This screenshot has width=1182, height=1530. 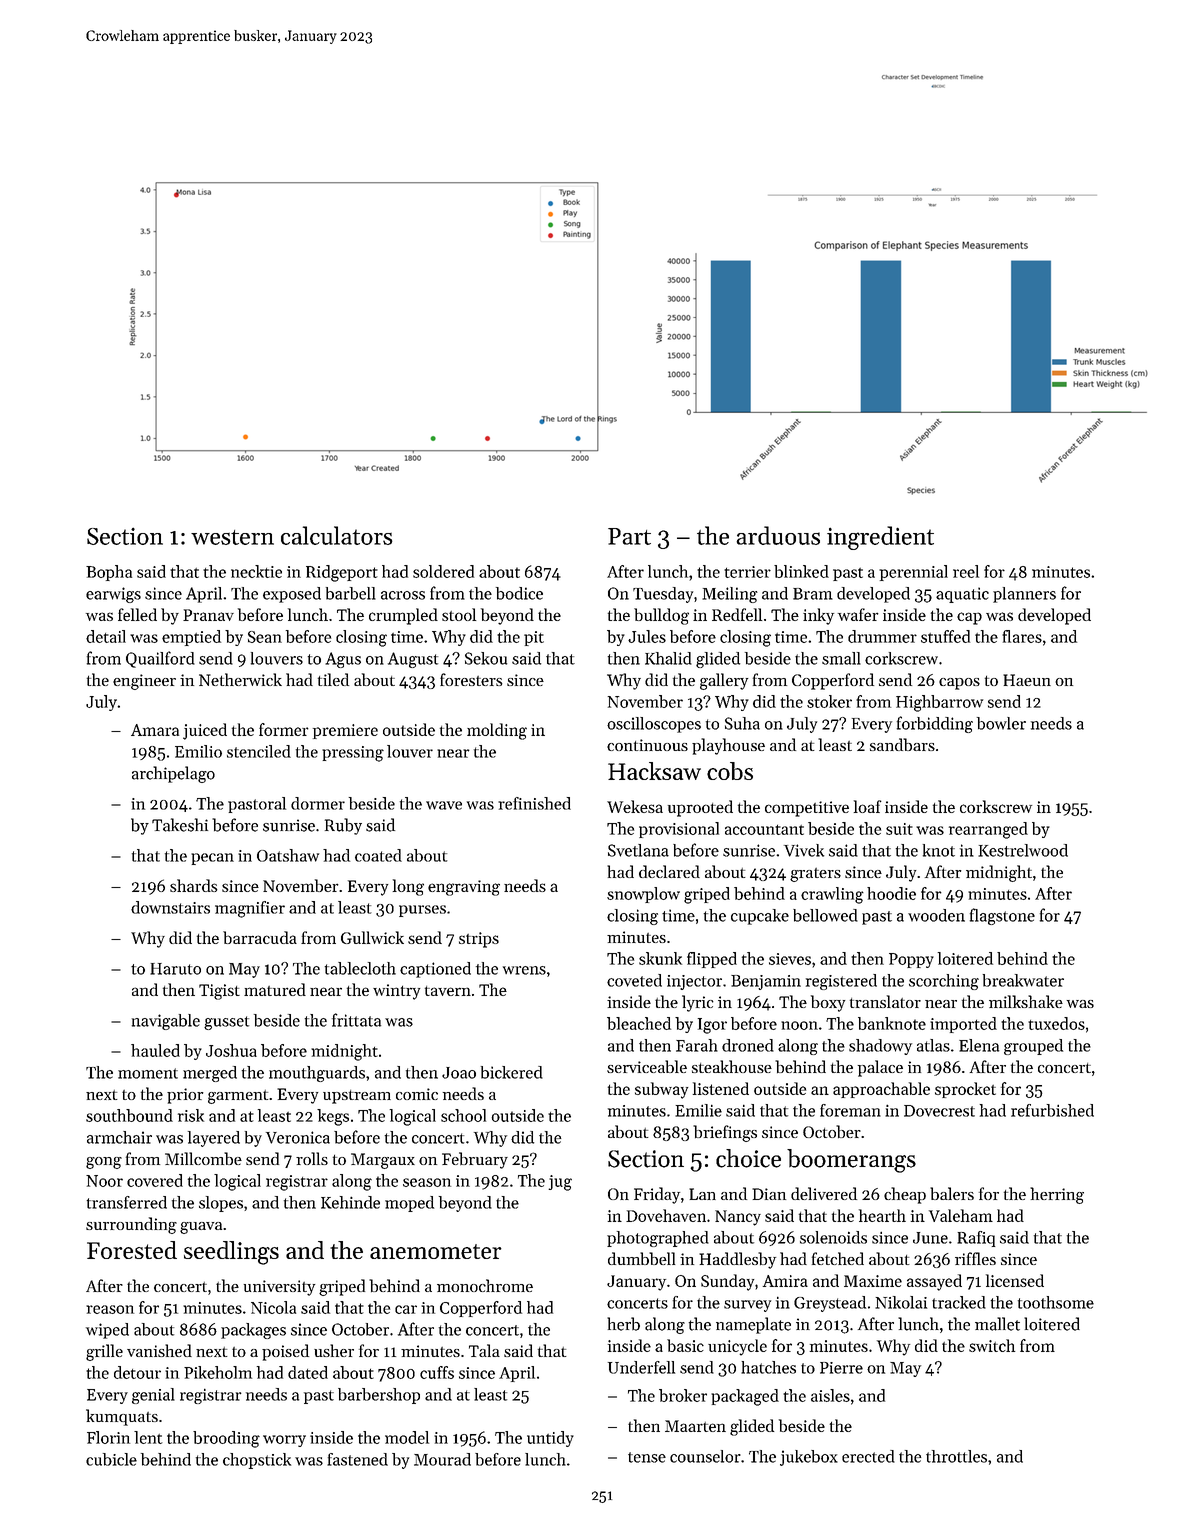 What do you see at coordinates (747, 572) in the screenshot?
I see `terrier` at bounding box center [747, 572].
